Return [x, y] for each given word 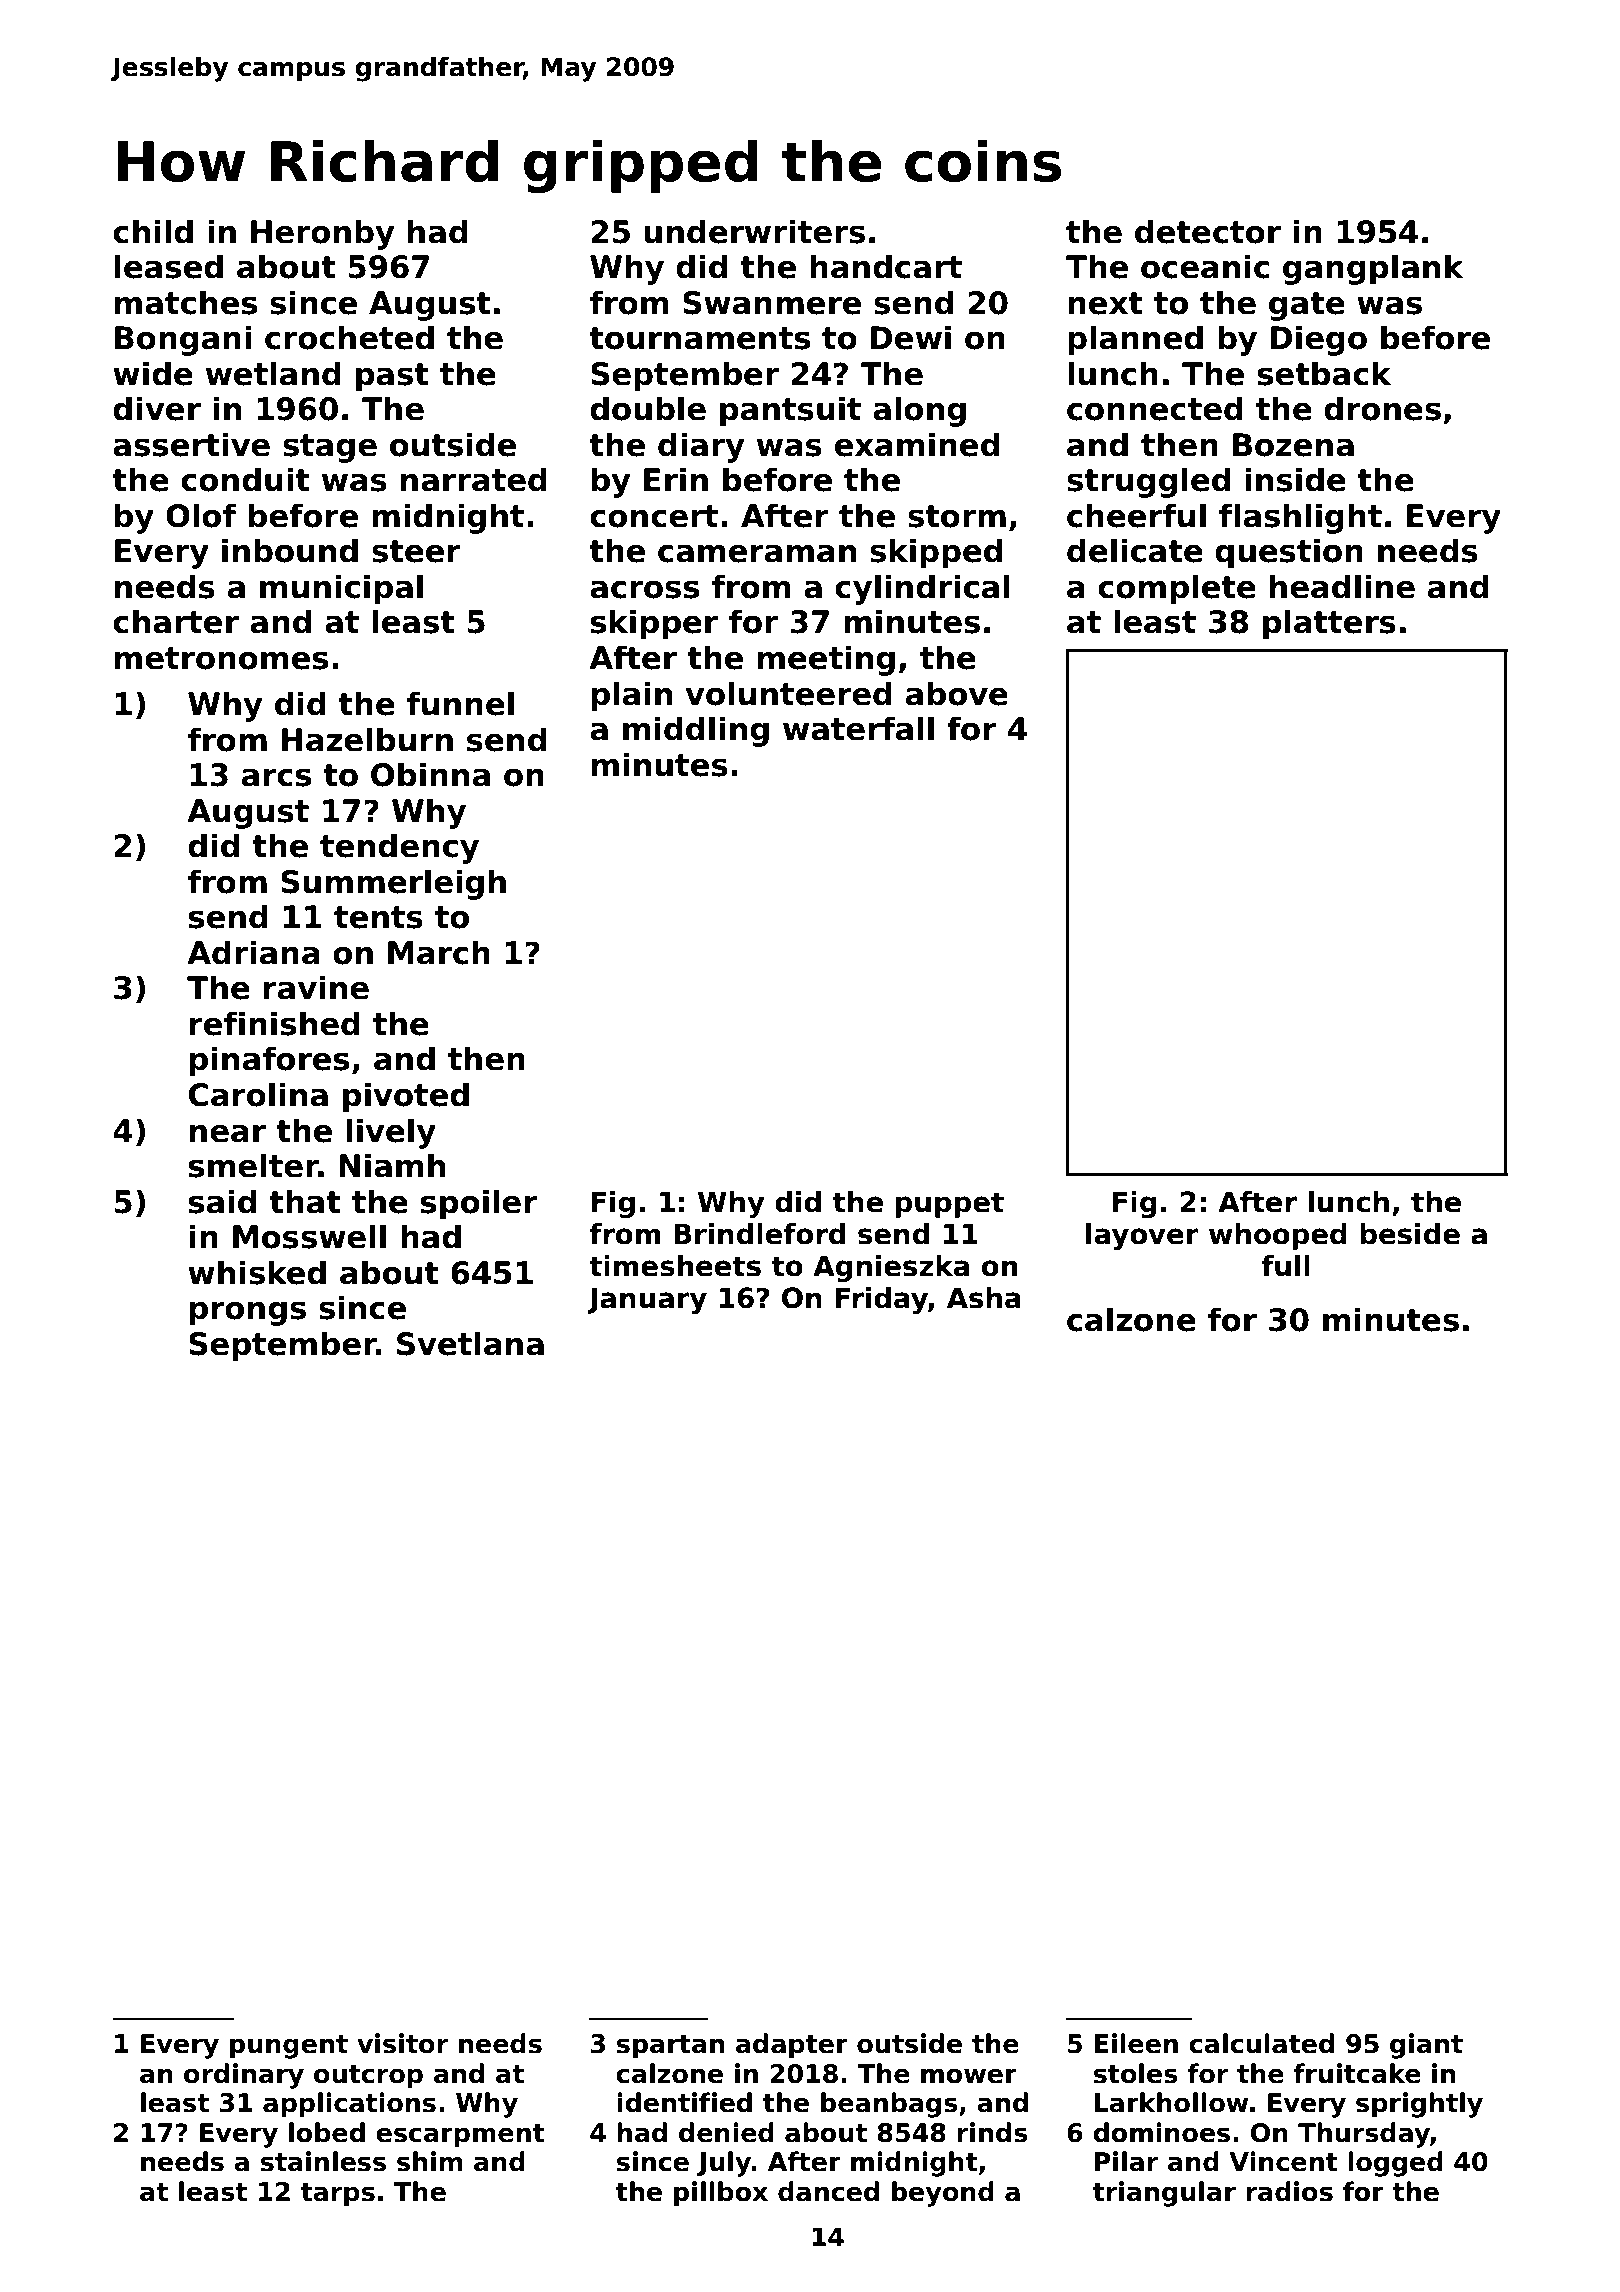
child [153, 231]
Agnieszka [891, 1268]
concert [654, 516]
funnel [460, 703]
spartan [670, 2046]
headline [1342, 586]
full [1286, 1266]
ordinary [244, 2076]
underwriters [754, 231]
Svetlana [470, 1343]
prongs [248, 1313]
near [228, 1134]
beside [1410, 1234]
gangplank [1373, 269]
